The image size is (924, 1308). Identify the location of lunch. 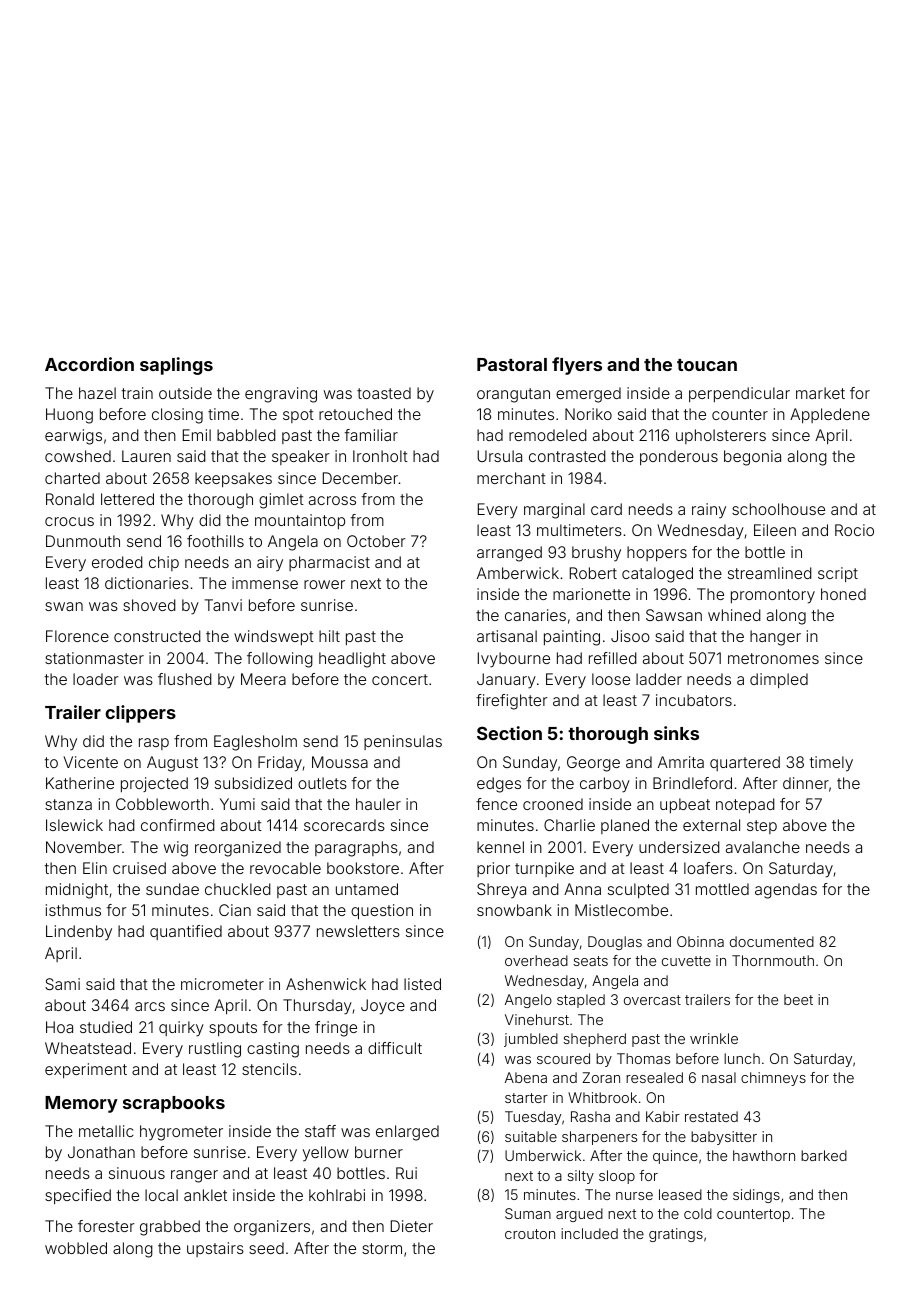
(742, 1058).
